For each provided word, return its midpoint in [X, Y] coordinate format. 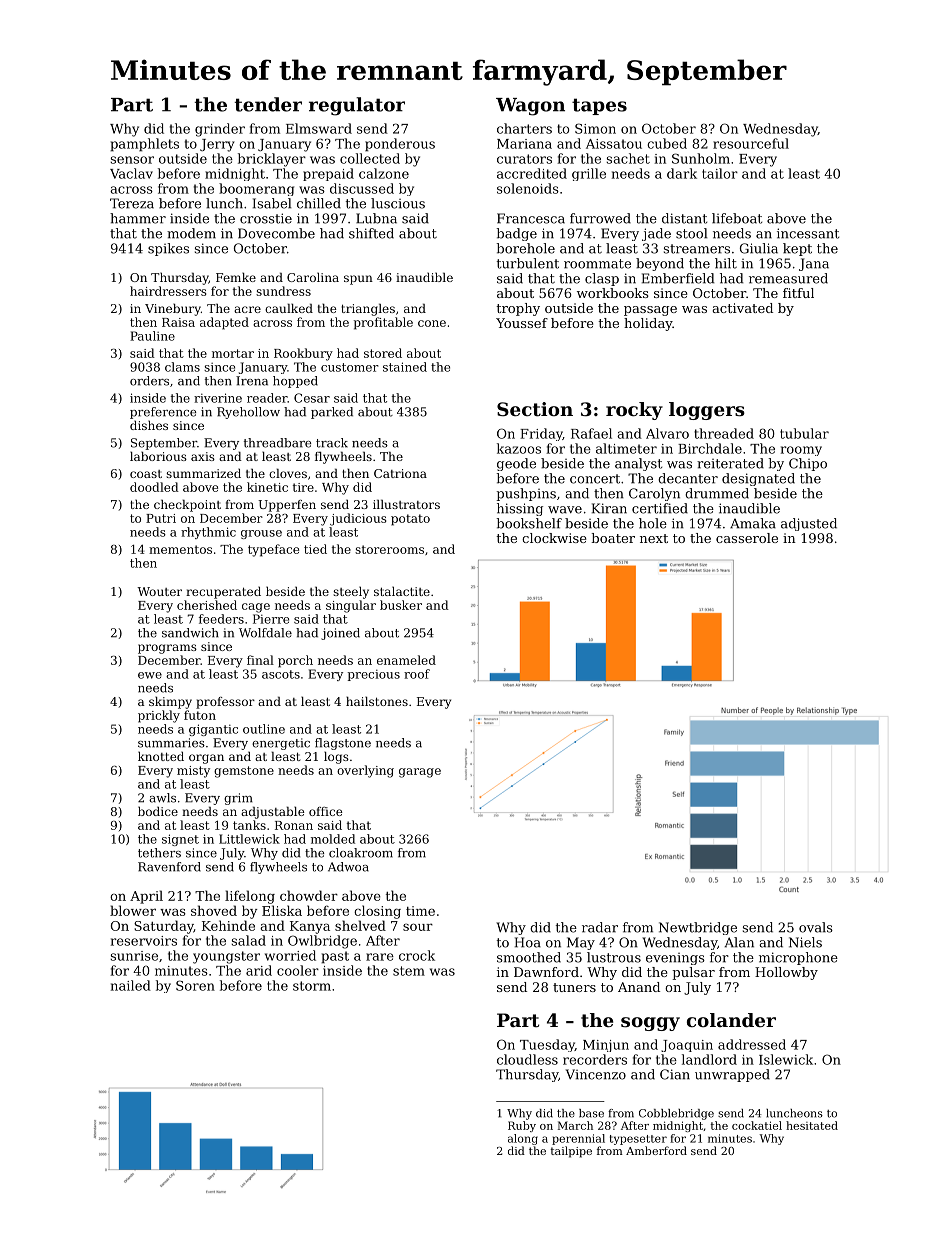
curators [524, 159]
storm [312, 986]
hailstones [377, 701]
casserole [747, 538]
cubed [667, 143]
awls [162, 798]
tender [268, 104]
